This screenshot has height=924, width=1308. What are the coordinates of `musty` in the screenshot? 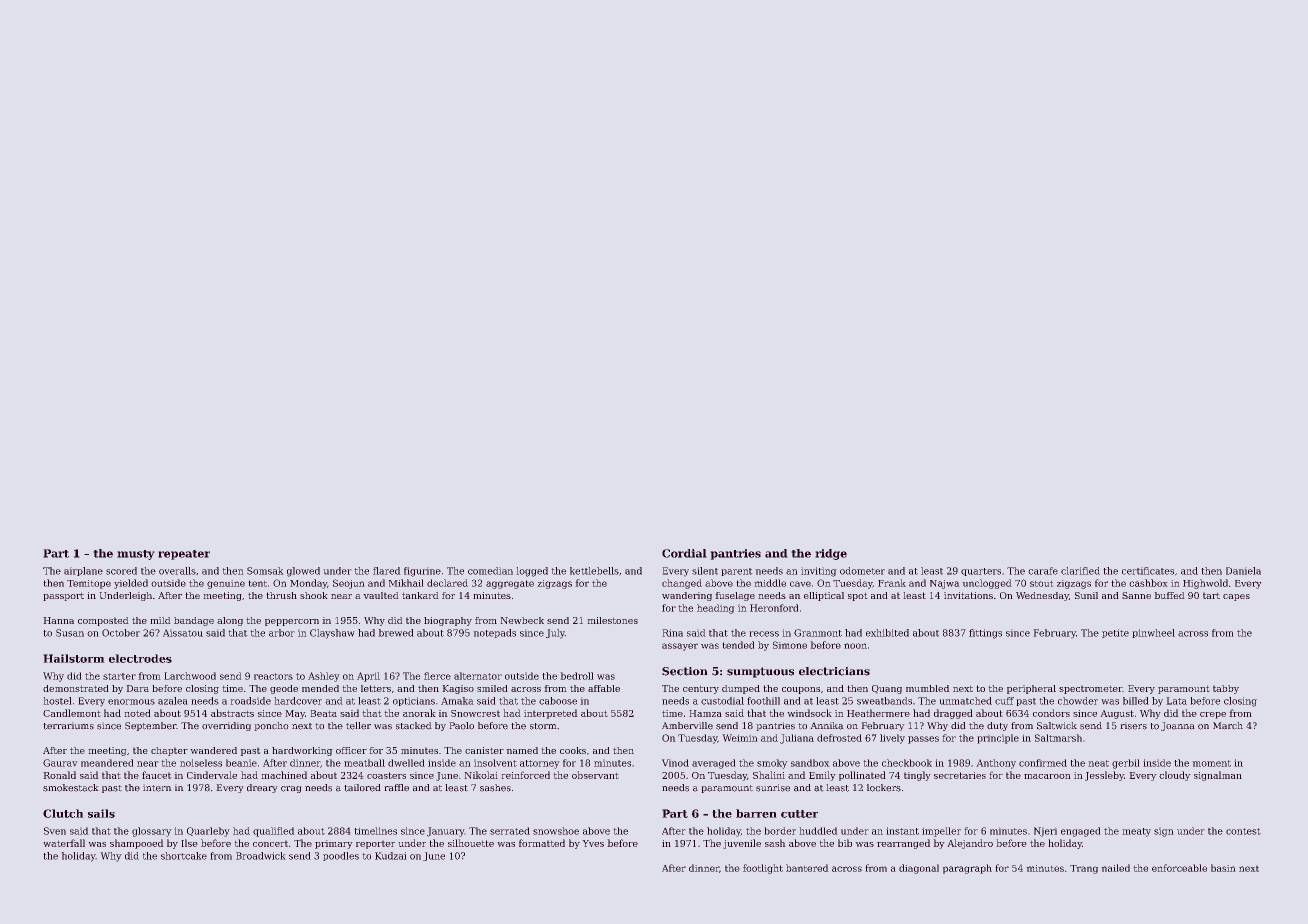 It's located at (136, 555).
